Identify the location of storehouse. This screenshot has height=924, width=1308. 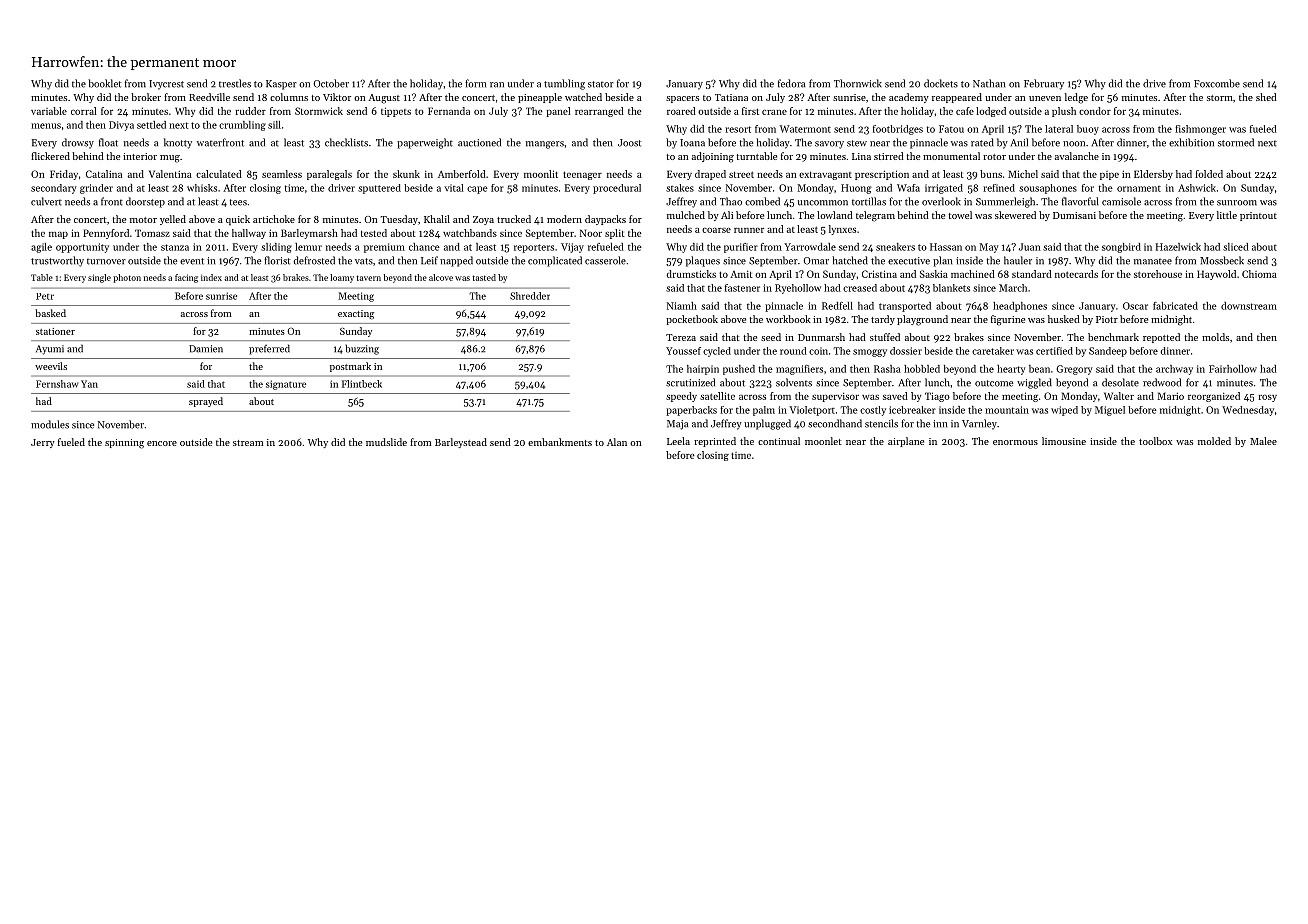
(1158, 274).
